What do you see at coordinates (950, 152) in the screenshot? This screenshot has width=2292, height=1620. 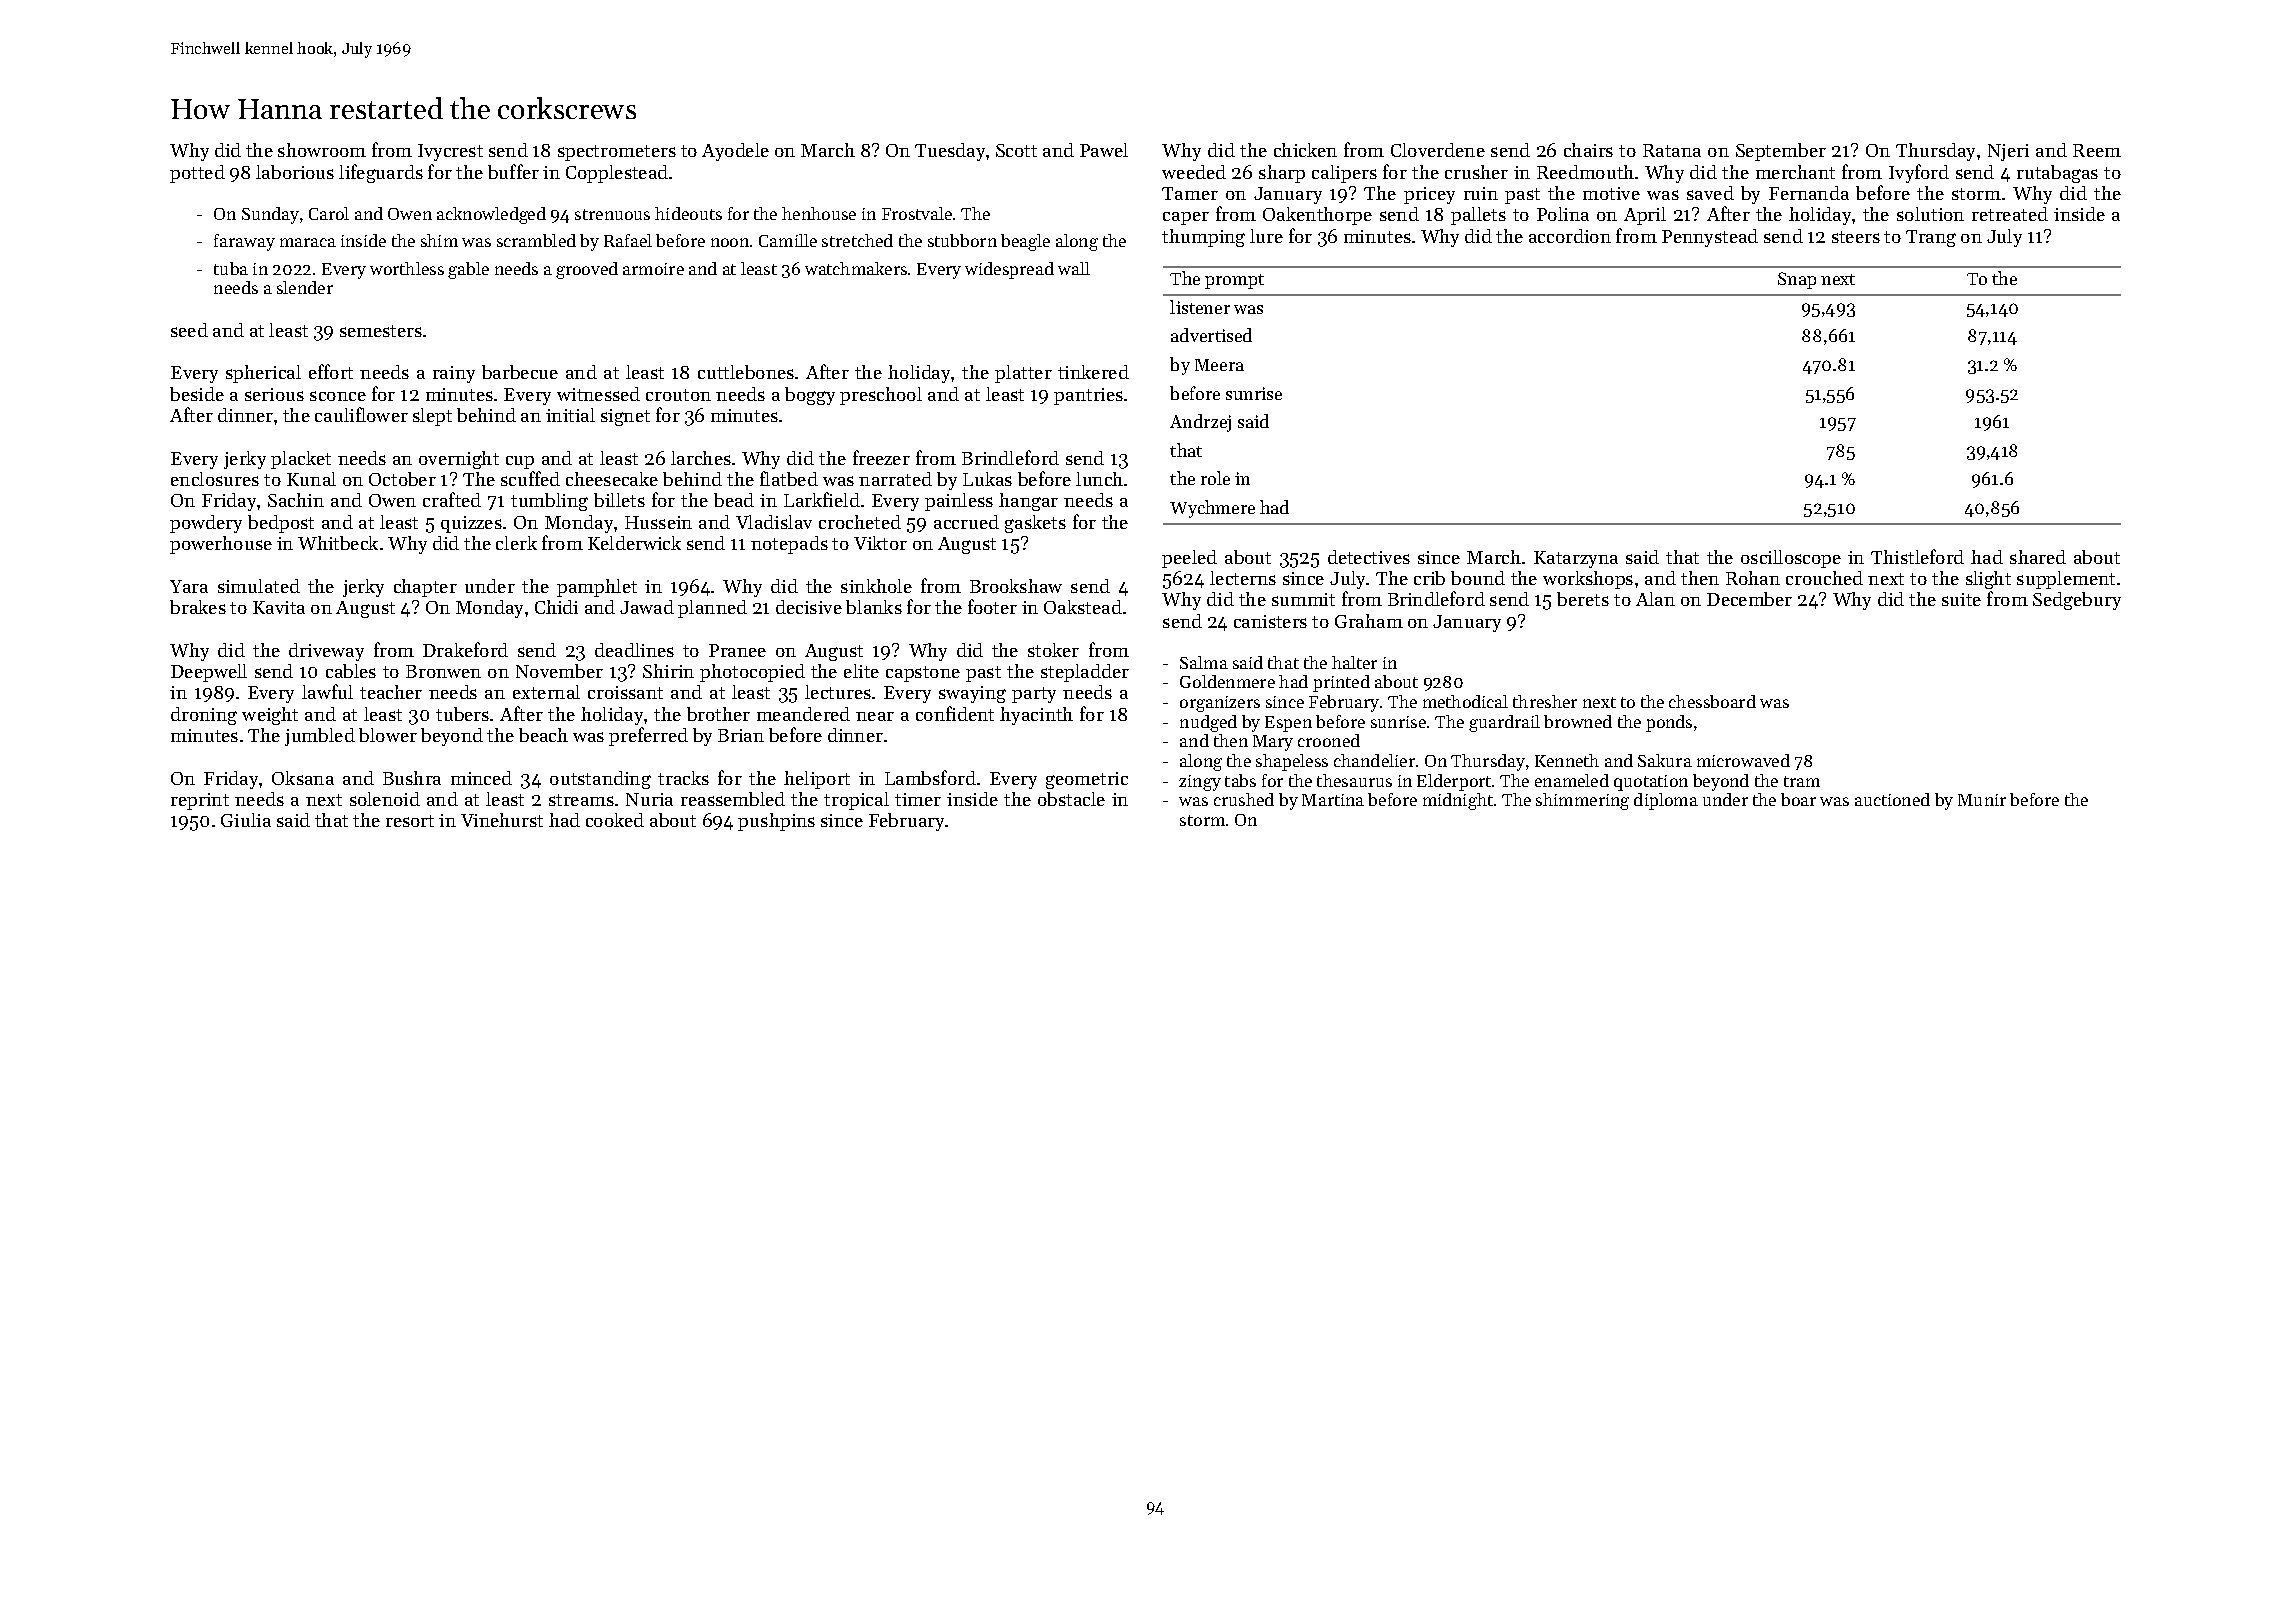 I see `Tuesday` at bounding box center [950, 152].
